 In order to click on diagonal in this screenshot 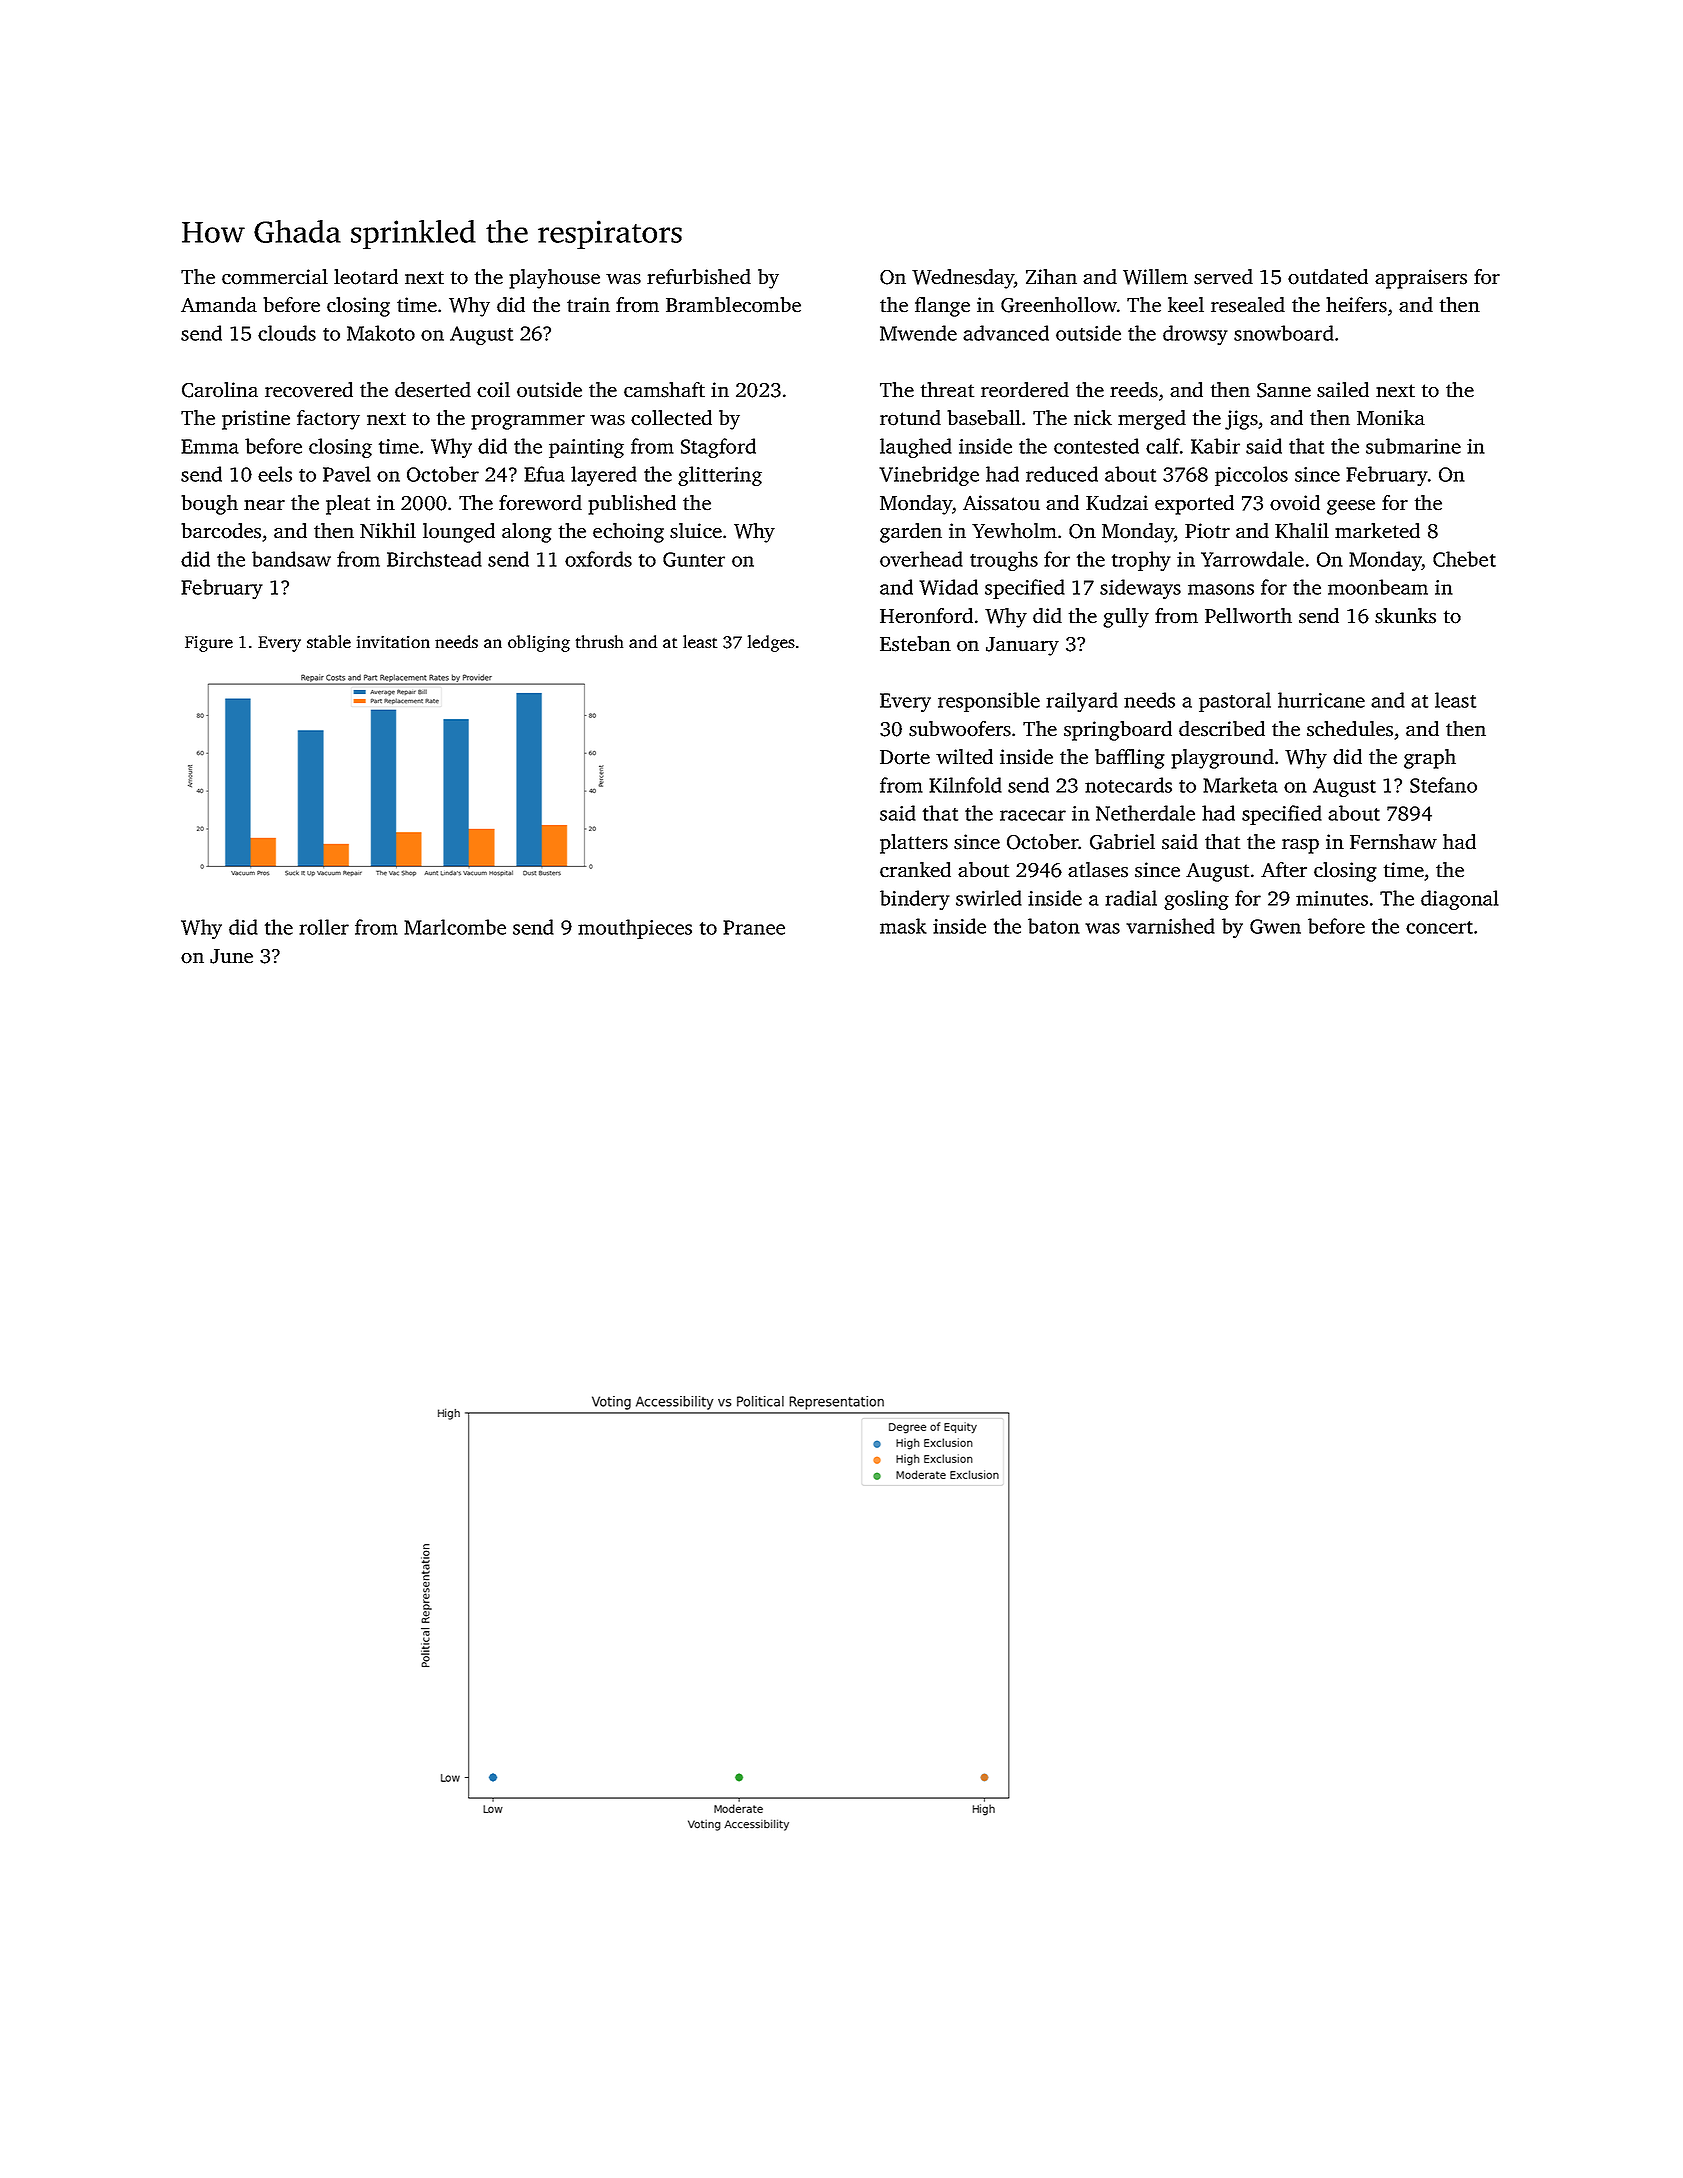, I will do `click(1460, 900)`.
